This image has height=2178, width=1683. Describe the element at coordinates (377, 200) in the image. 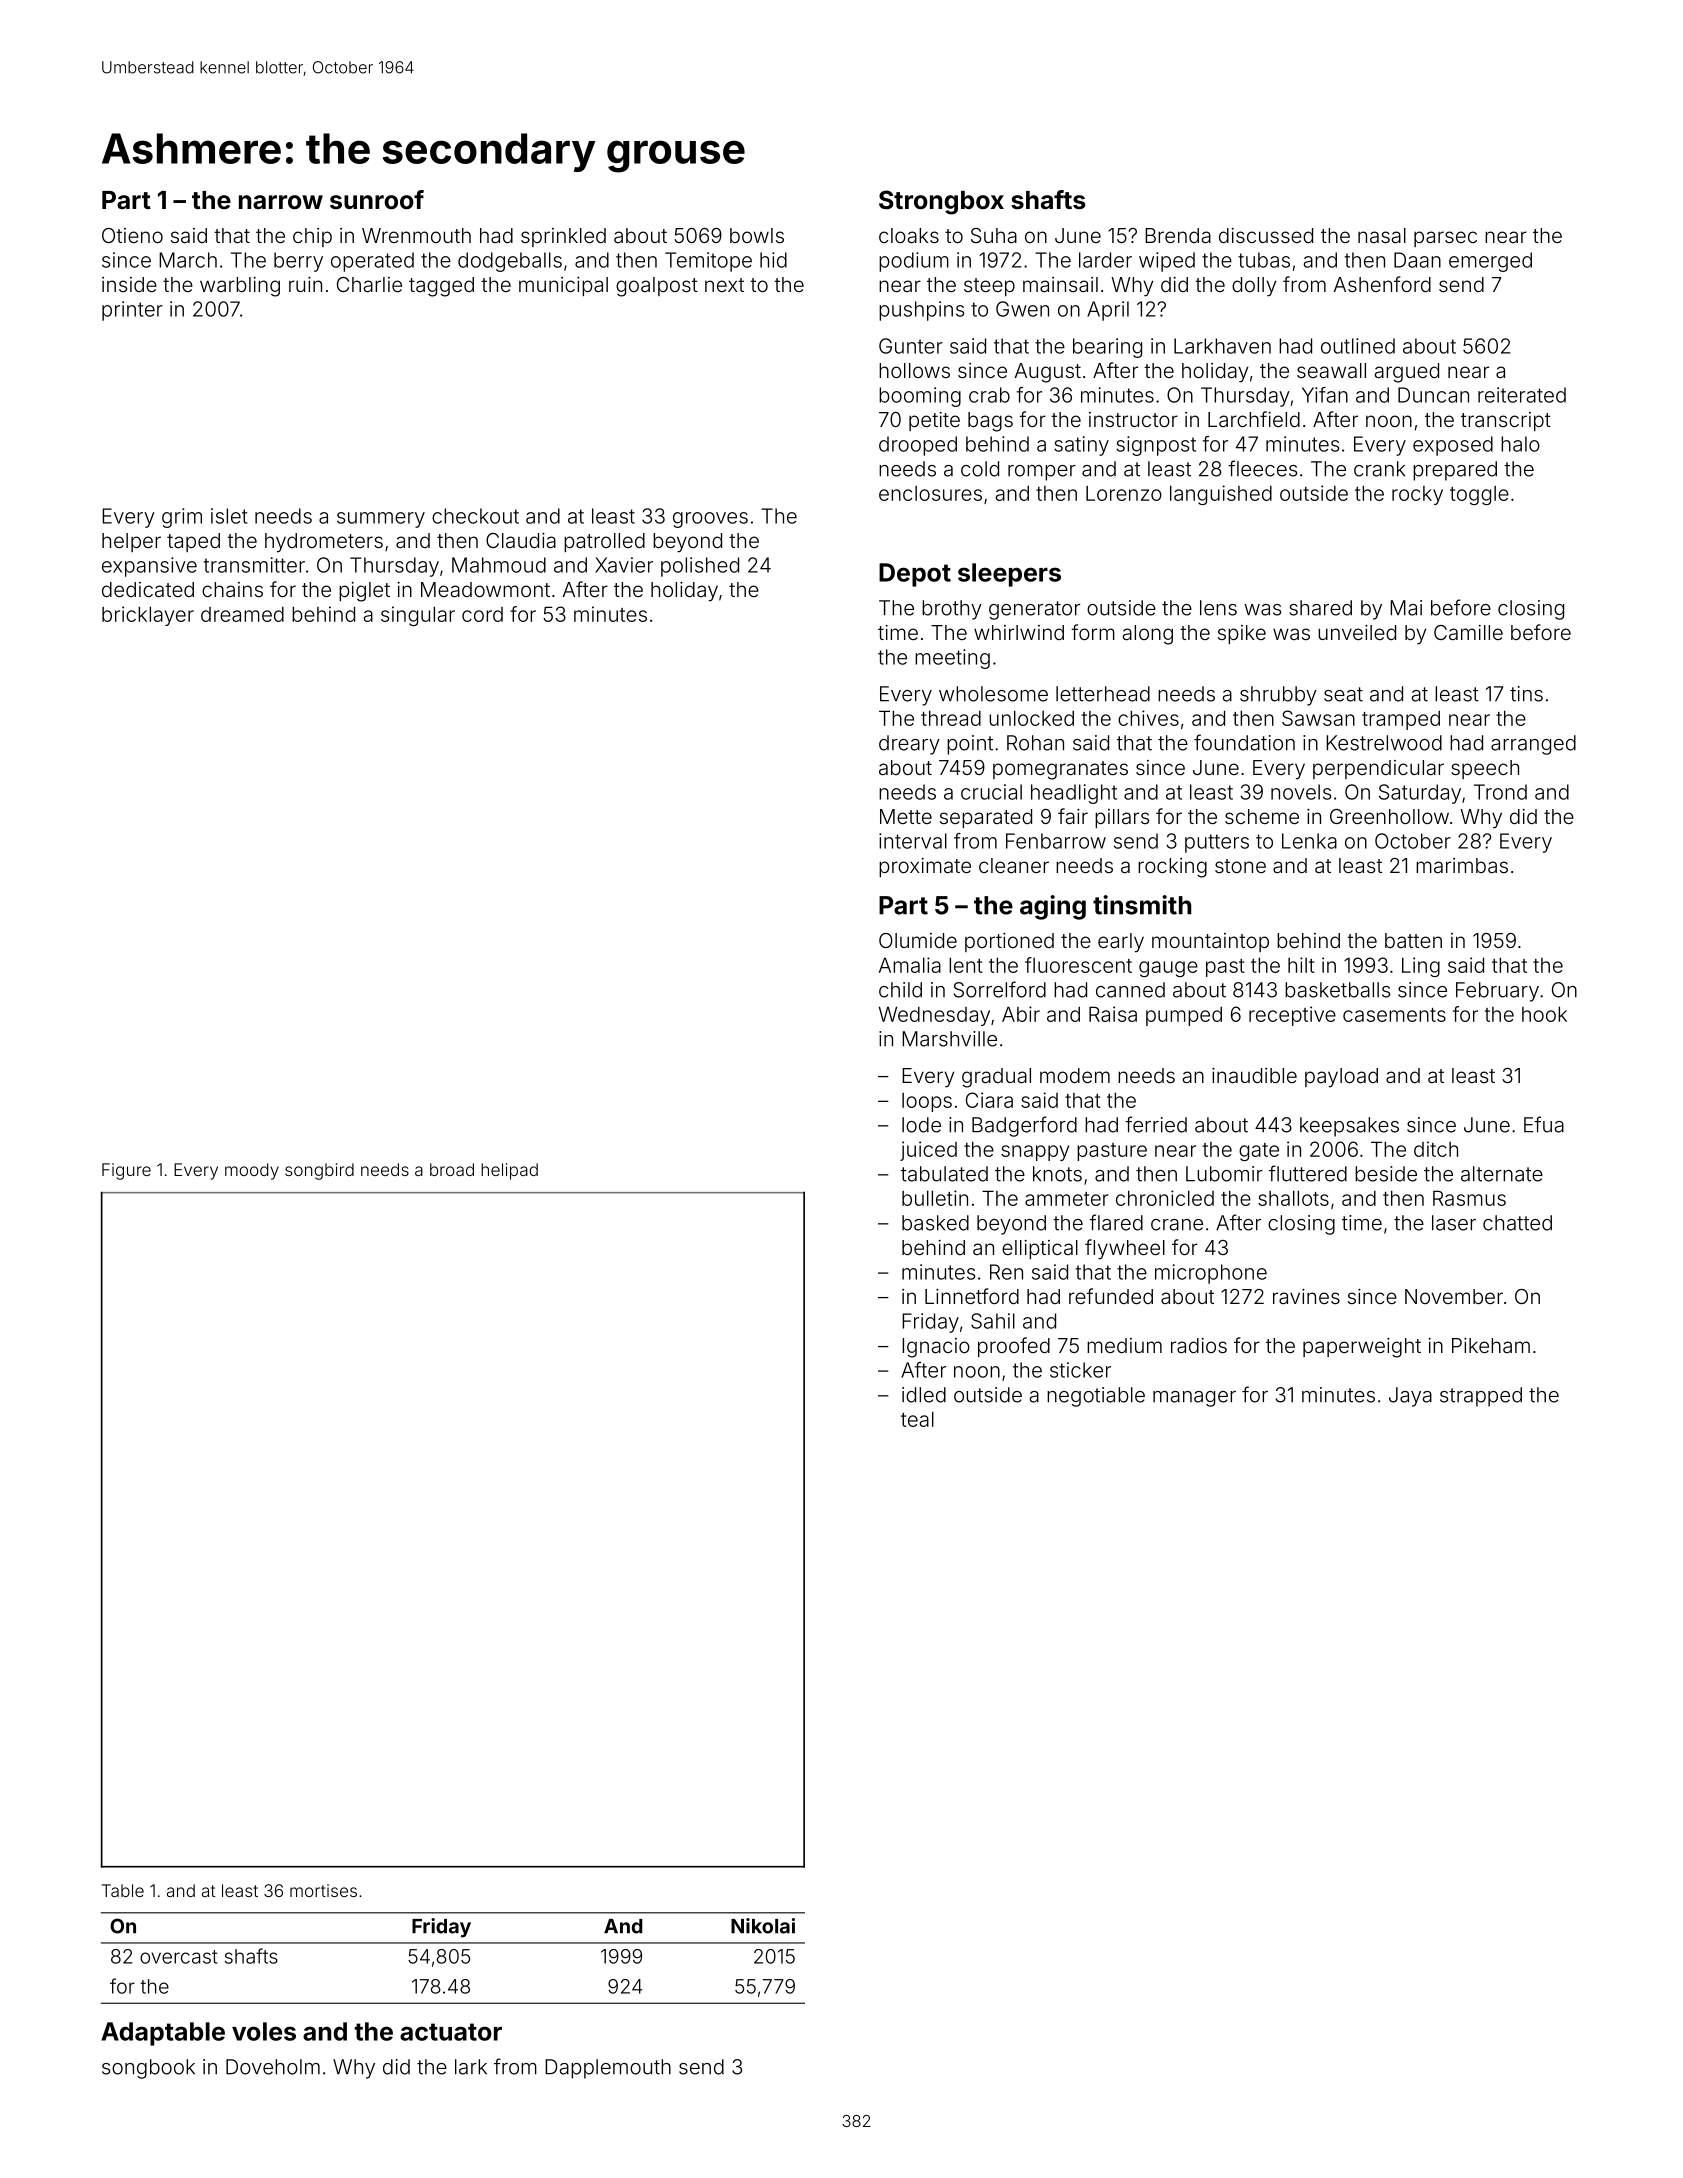

I see `sunroof` at that location.
